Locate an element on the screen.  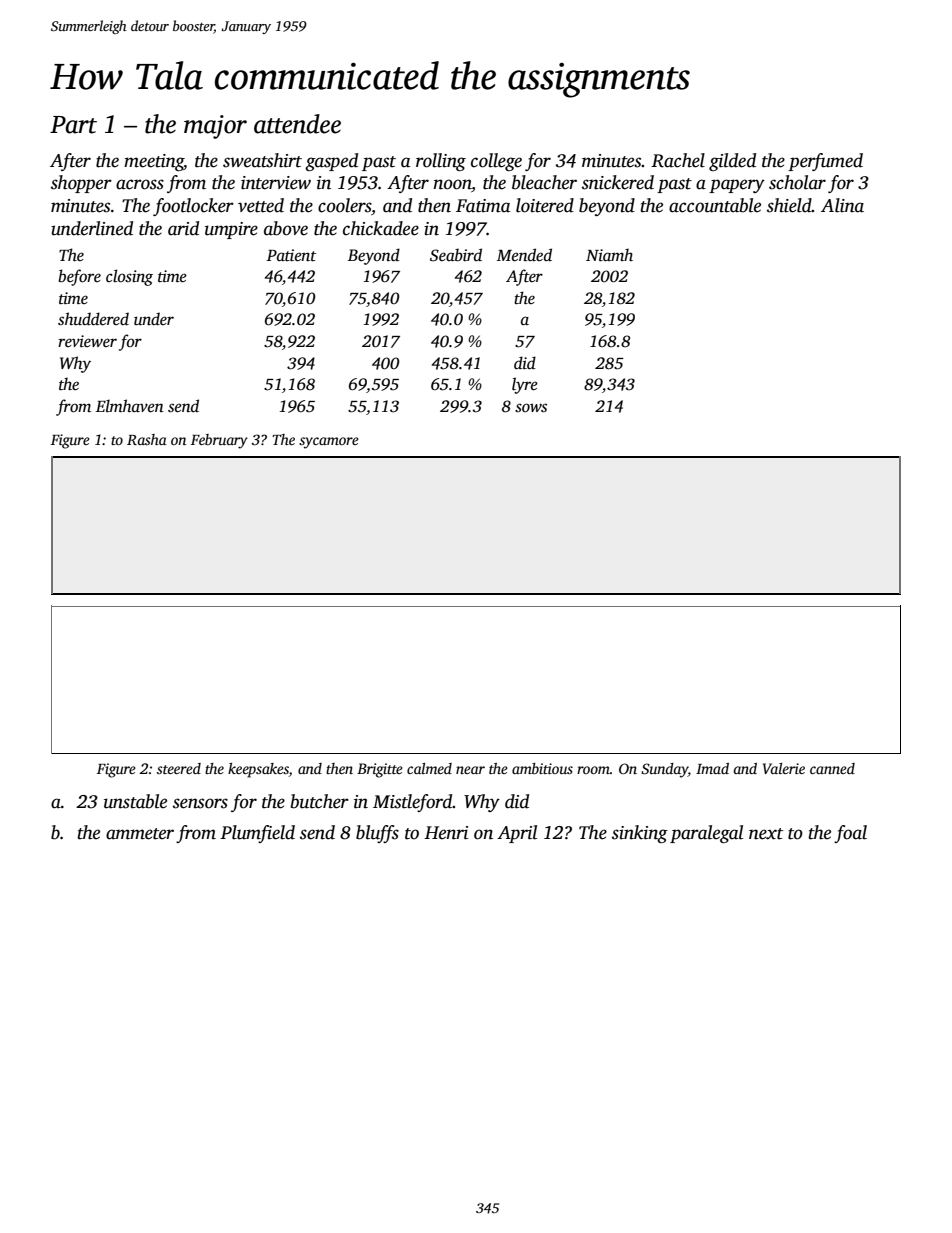
Patient is located at coordinates (291, 255).
